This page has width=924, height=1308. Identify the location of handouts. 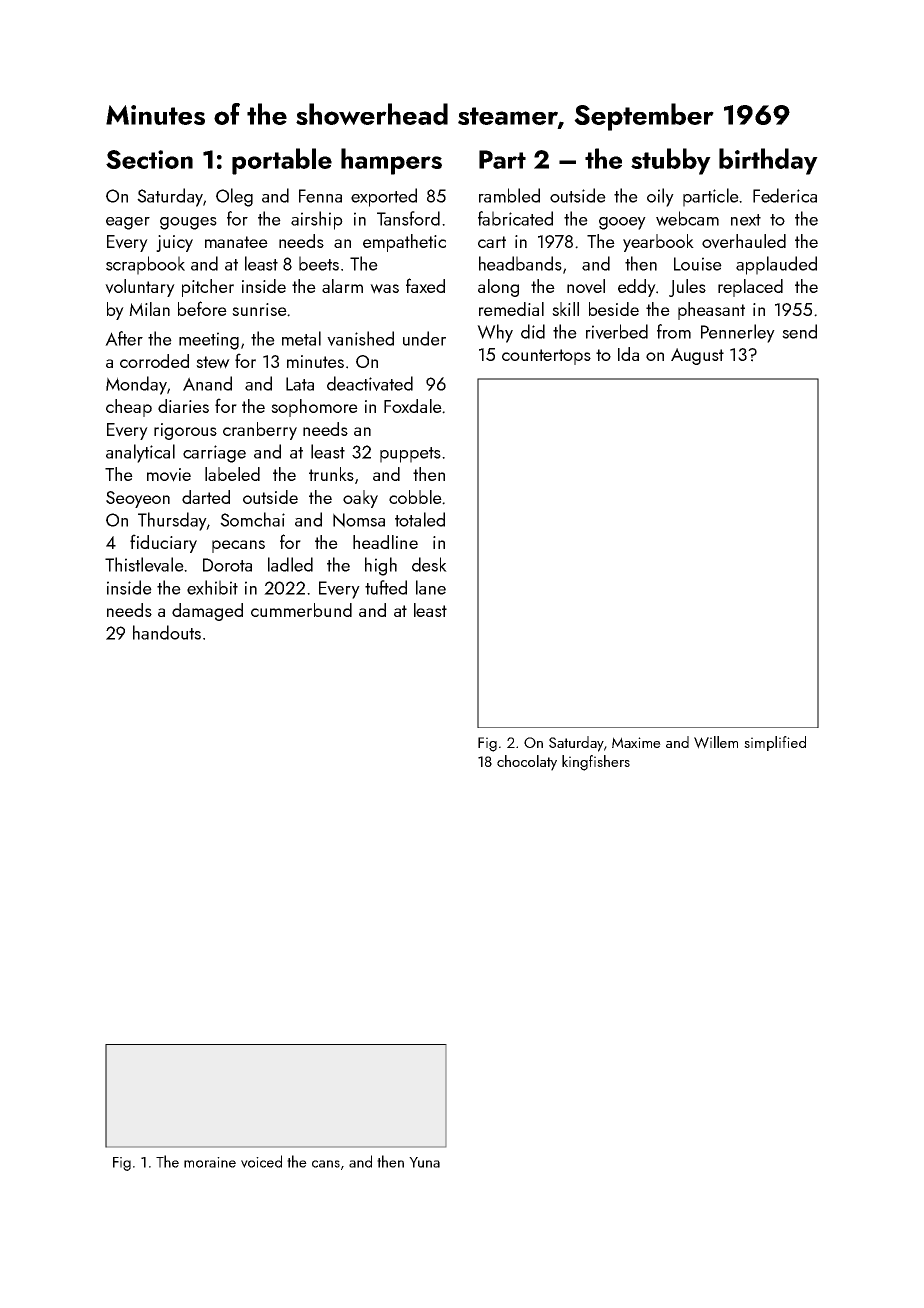
(167, 632).
